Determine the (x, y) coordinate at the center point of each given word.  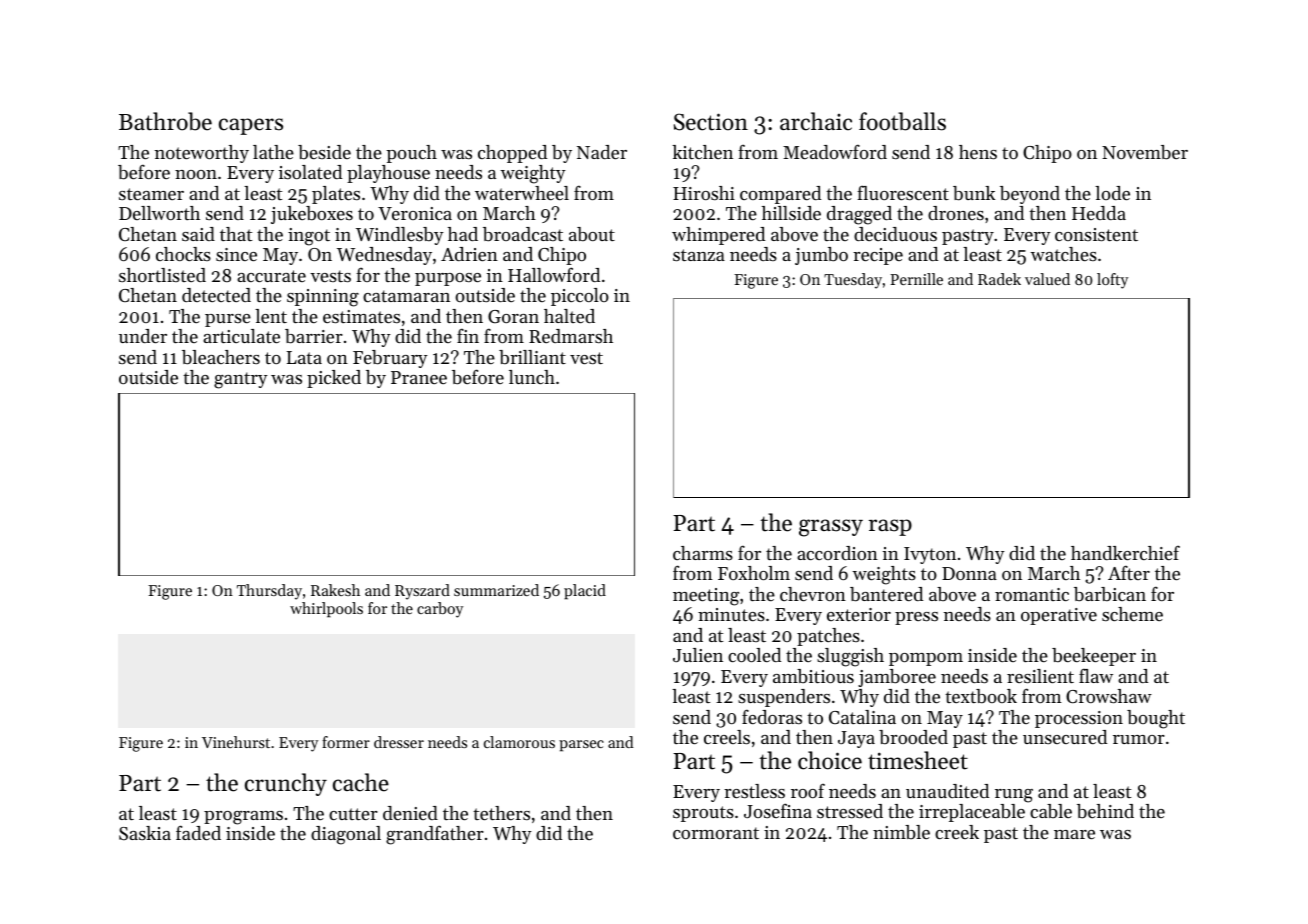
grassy (831, 528)
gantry (241, 380)
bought (1156, 719)
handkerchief (1125, 552)
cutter (353, 814)
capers (251, 126)
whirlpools (326, 610)
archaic (816, 121)
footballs (902, 121)
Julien (698, 655)
